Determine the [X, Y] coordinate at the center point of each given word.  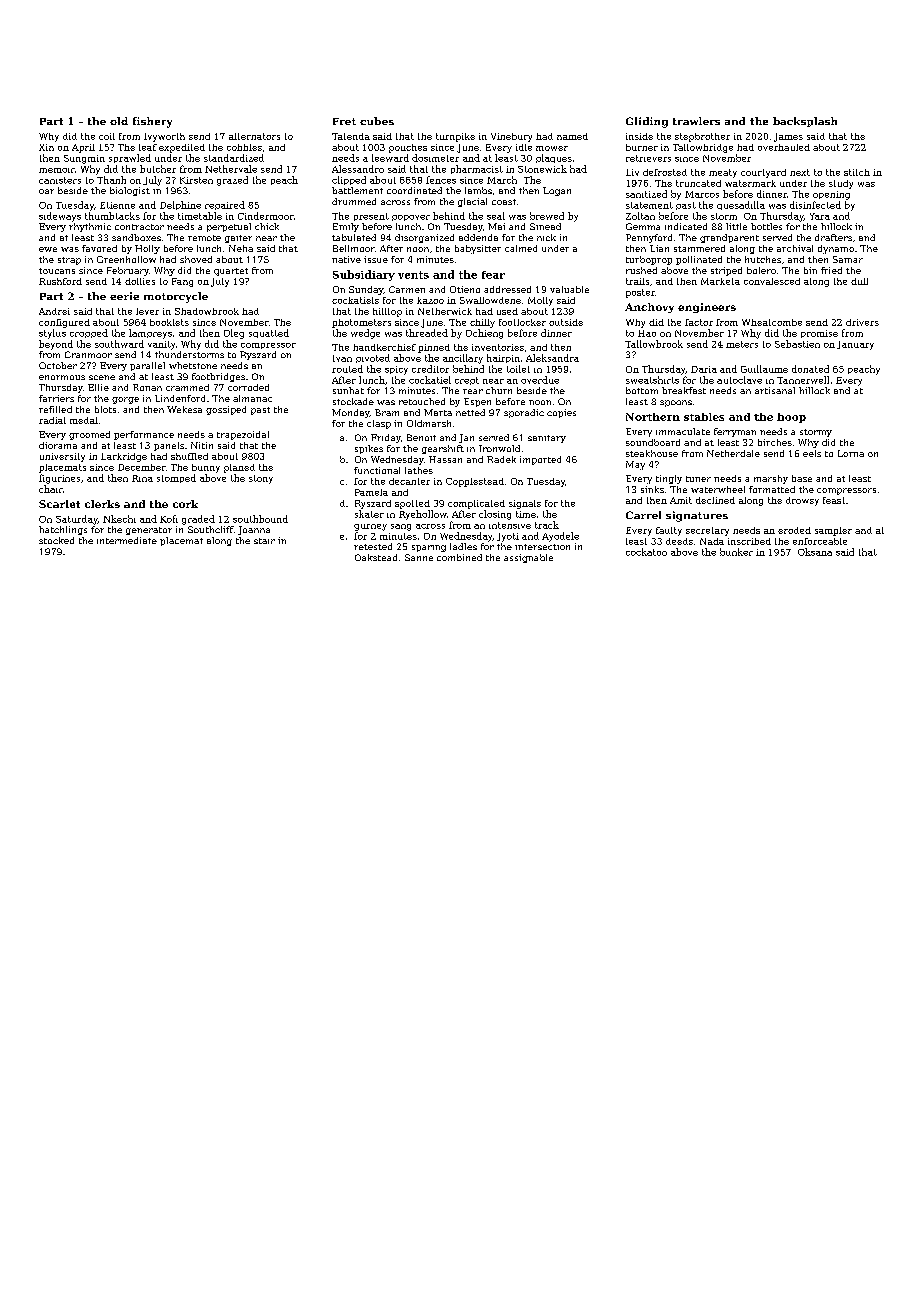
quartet [231, 272]
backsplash [805, 122]
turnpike [455, 137]
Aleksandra [552, 358]
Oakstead [376, 557]
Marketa [720, 281]
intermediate [127, 540]
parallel [147, 366]
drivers [862, 322]
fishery [152, 122]
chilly [482, 323]
